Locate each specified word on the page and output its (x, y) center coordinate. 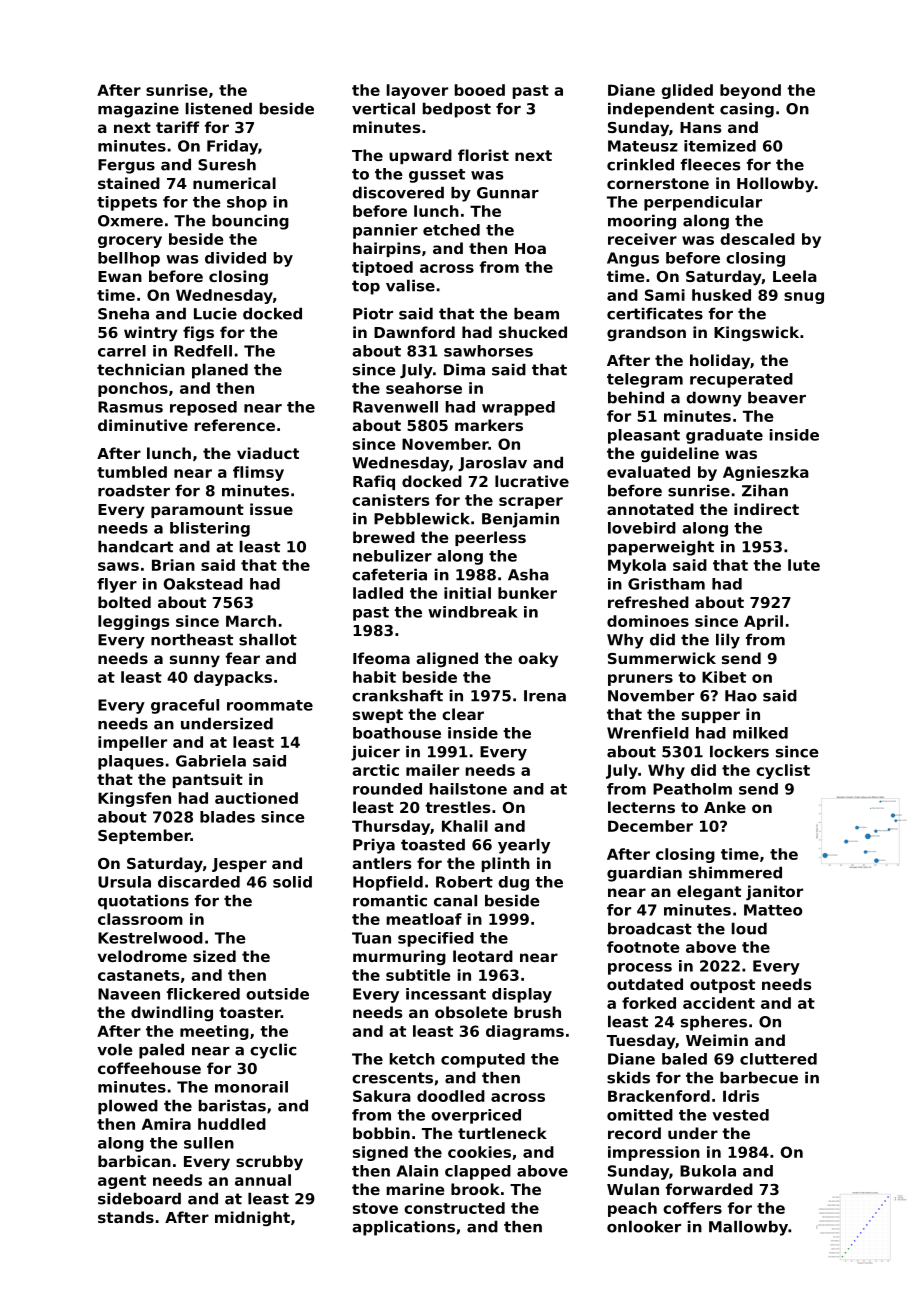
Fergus (126, 166)
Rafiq (374, 482)
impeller (132, 743)
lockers (739, 751)
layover (417, 91)
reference (235, 425)
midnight (252, 1218)
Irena (545, 696)
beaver (777, 397)
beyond (750, 91)
